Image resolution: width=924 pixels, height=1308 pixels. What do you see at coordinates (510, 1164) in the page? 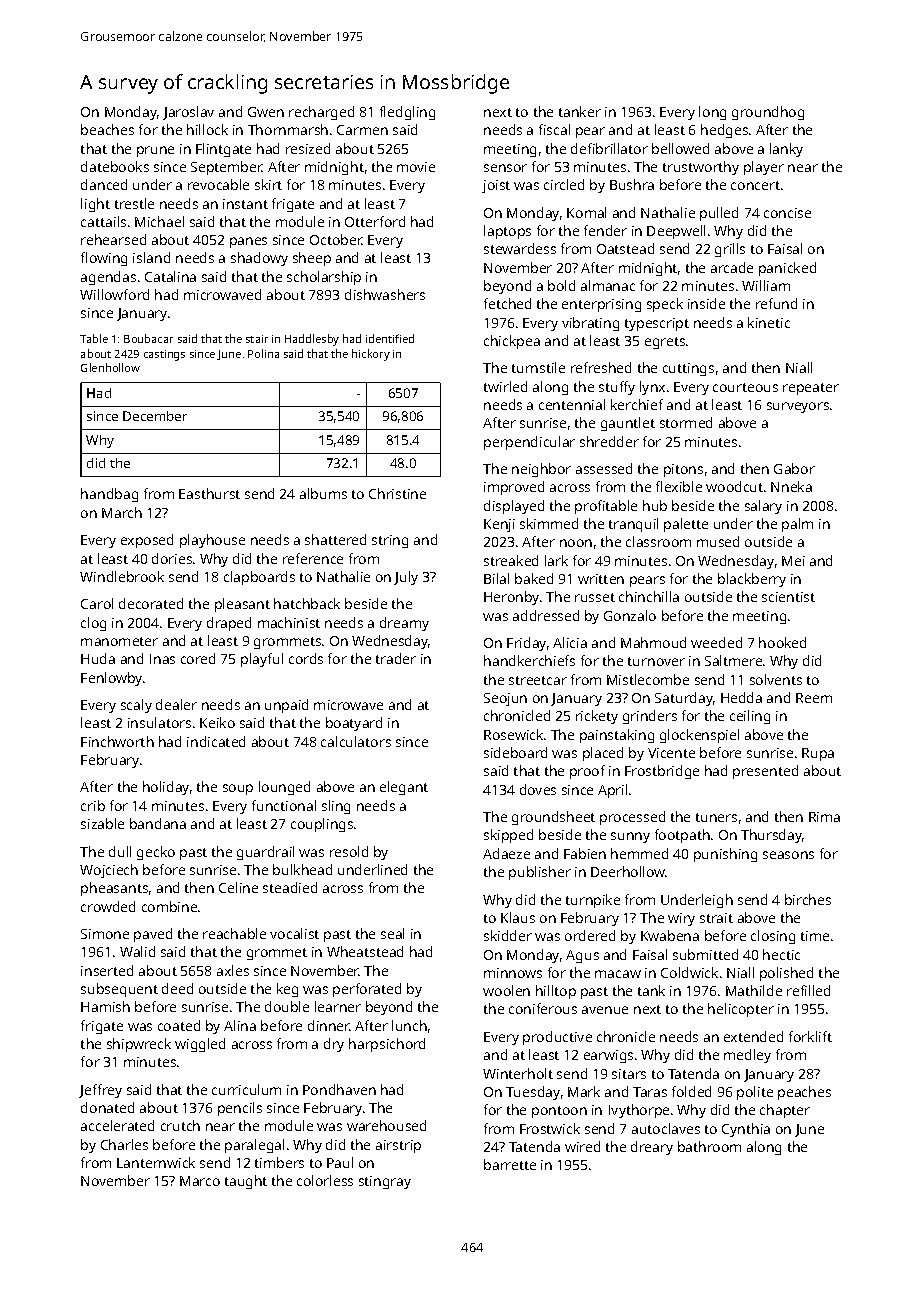
I see `barrette` at bounding box center [510, 1164].
